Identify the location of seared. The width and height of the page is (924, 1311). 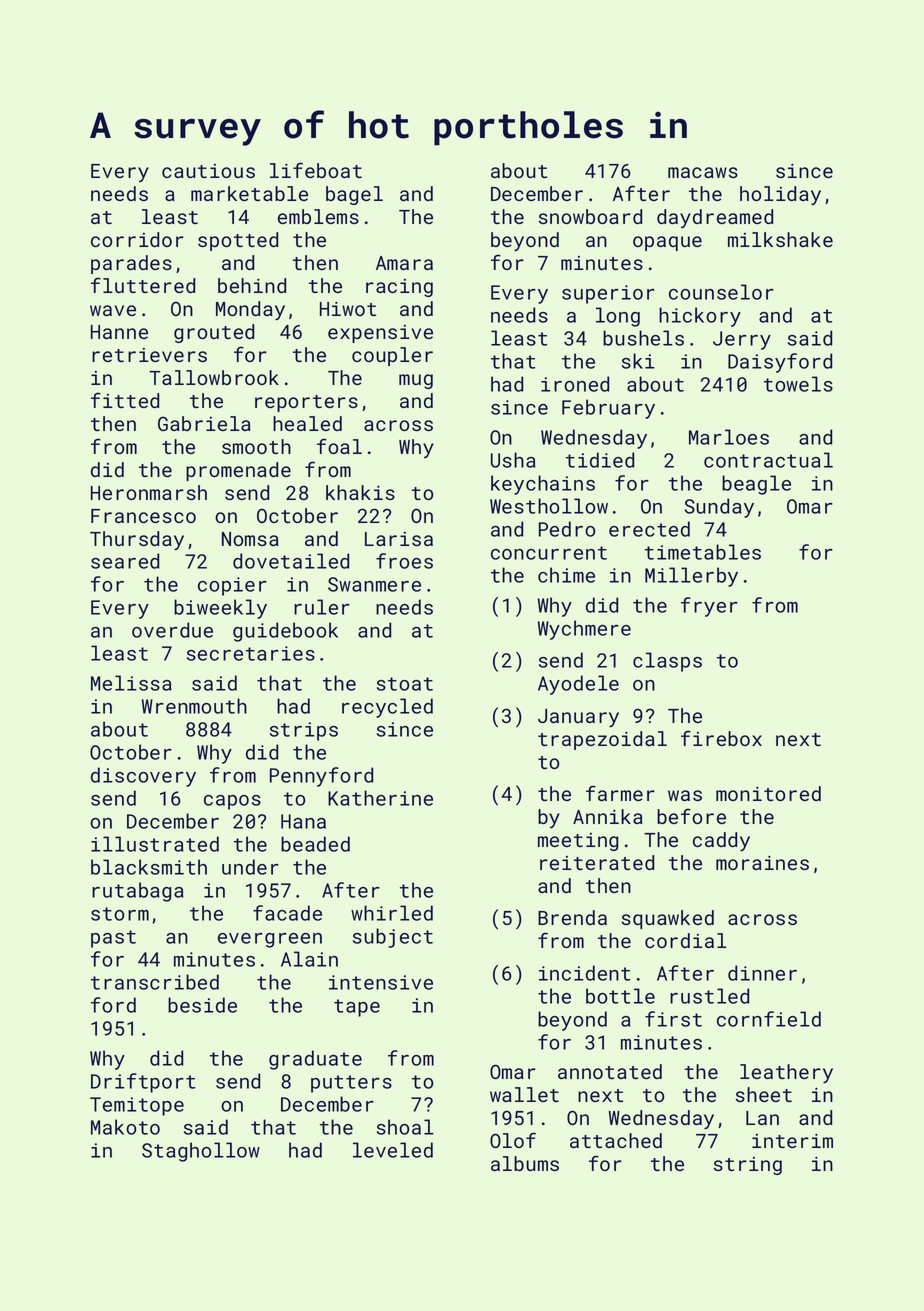
(125, 561).
